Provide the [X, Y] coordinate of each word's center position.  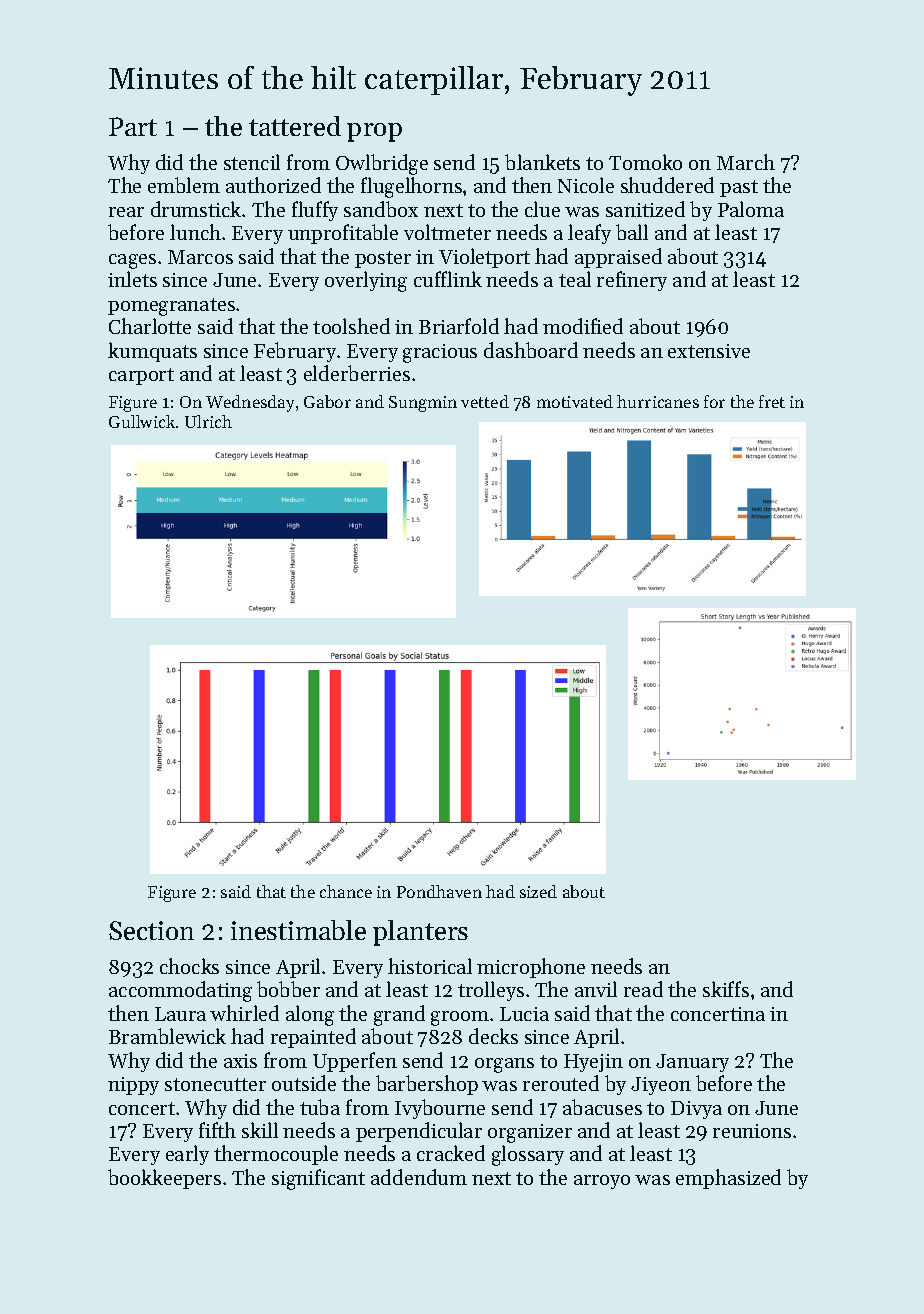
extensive [709, 351]
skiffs [726, 989]
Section [151, 930]
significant [318, 1179]
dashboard [531, 350]
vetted [485, 401]
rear [126, 212]
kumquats [152, 352]
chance [346, 891]
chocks [189, 966]
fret [772, 401]
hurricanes [658, 401]
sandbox [381, 209]
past [739, 188]
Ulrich [208, 421]
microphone [531, 968]
